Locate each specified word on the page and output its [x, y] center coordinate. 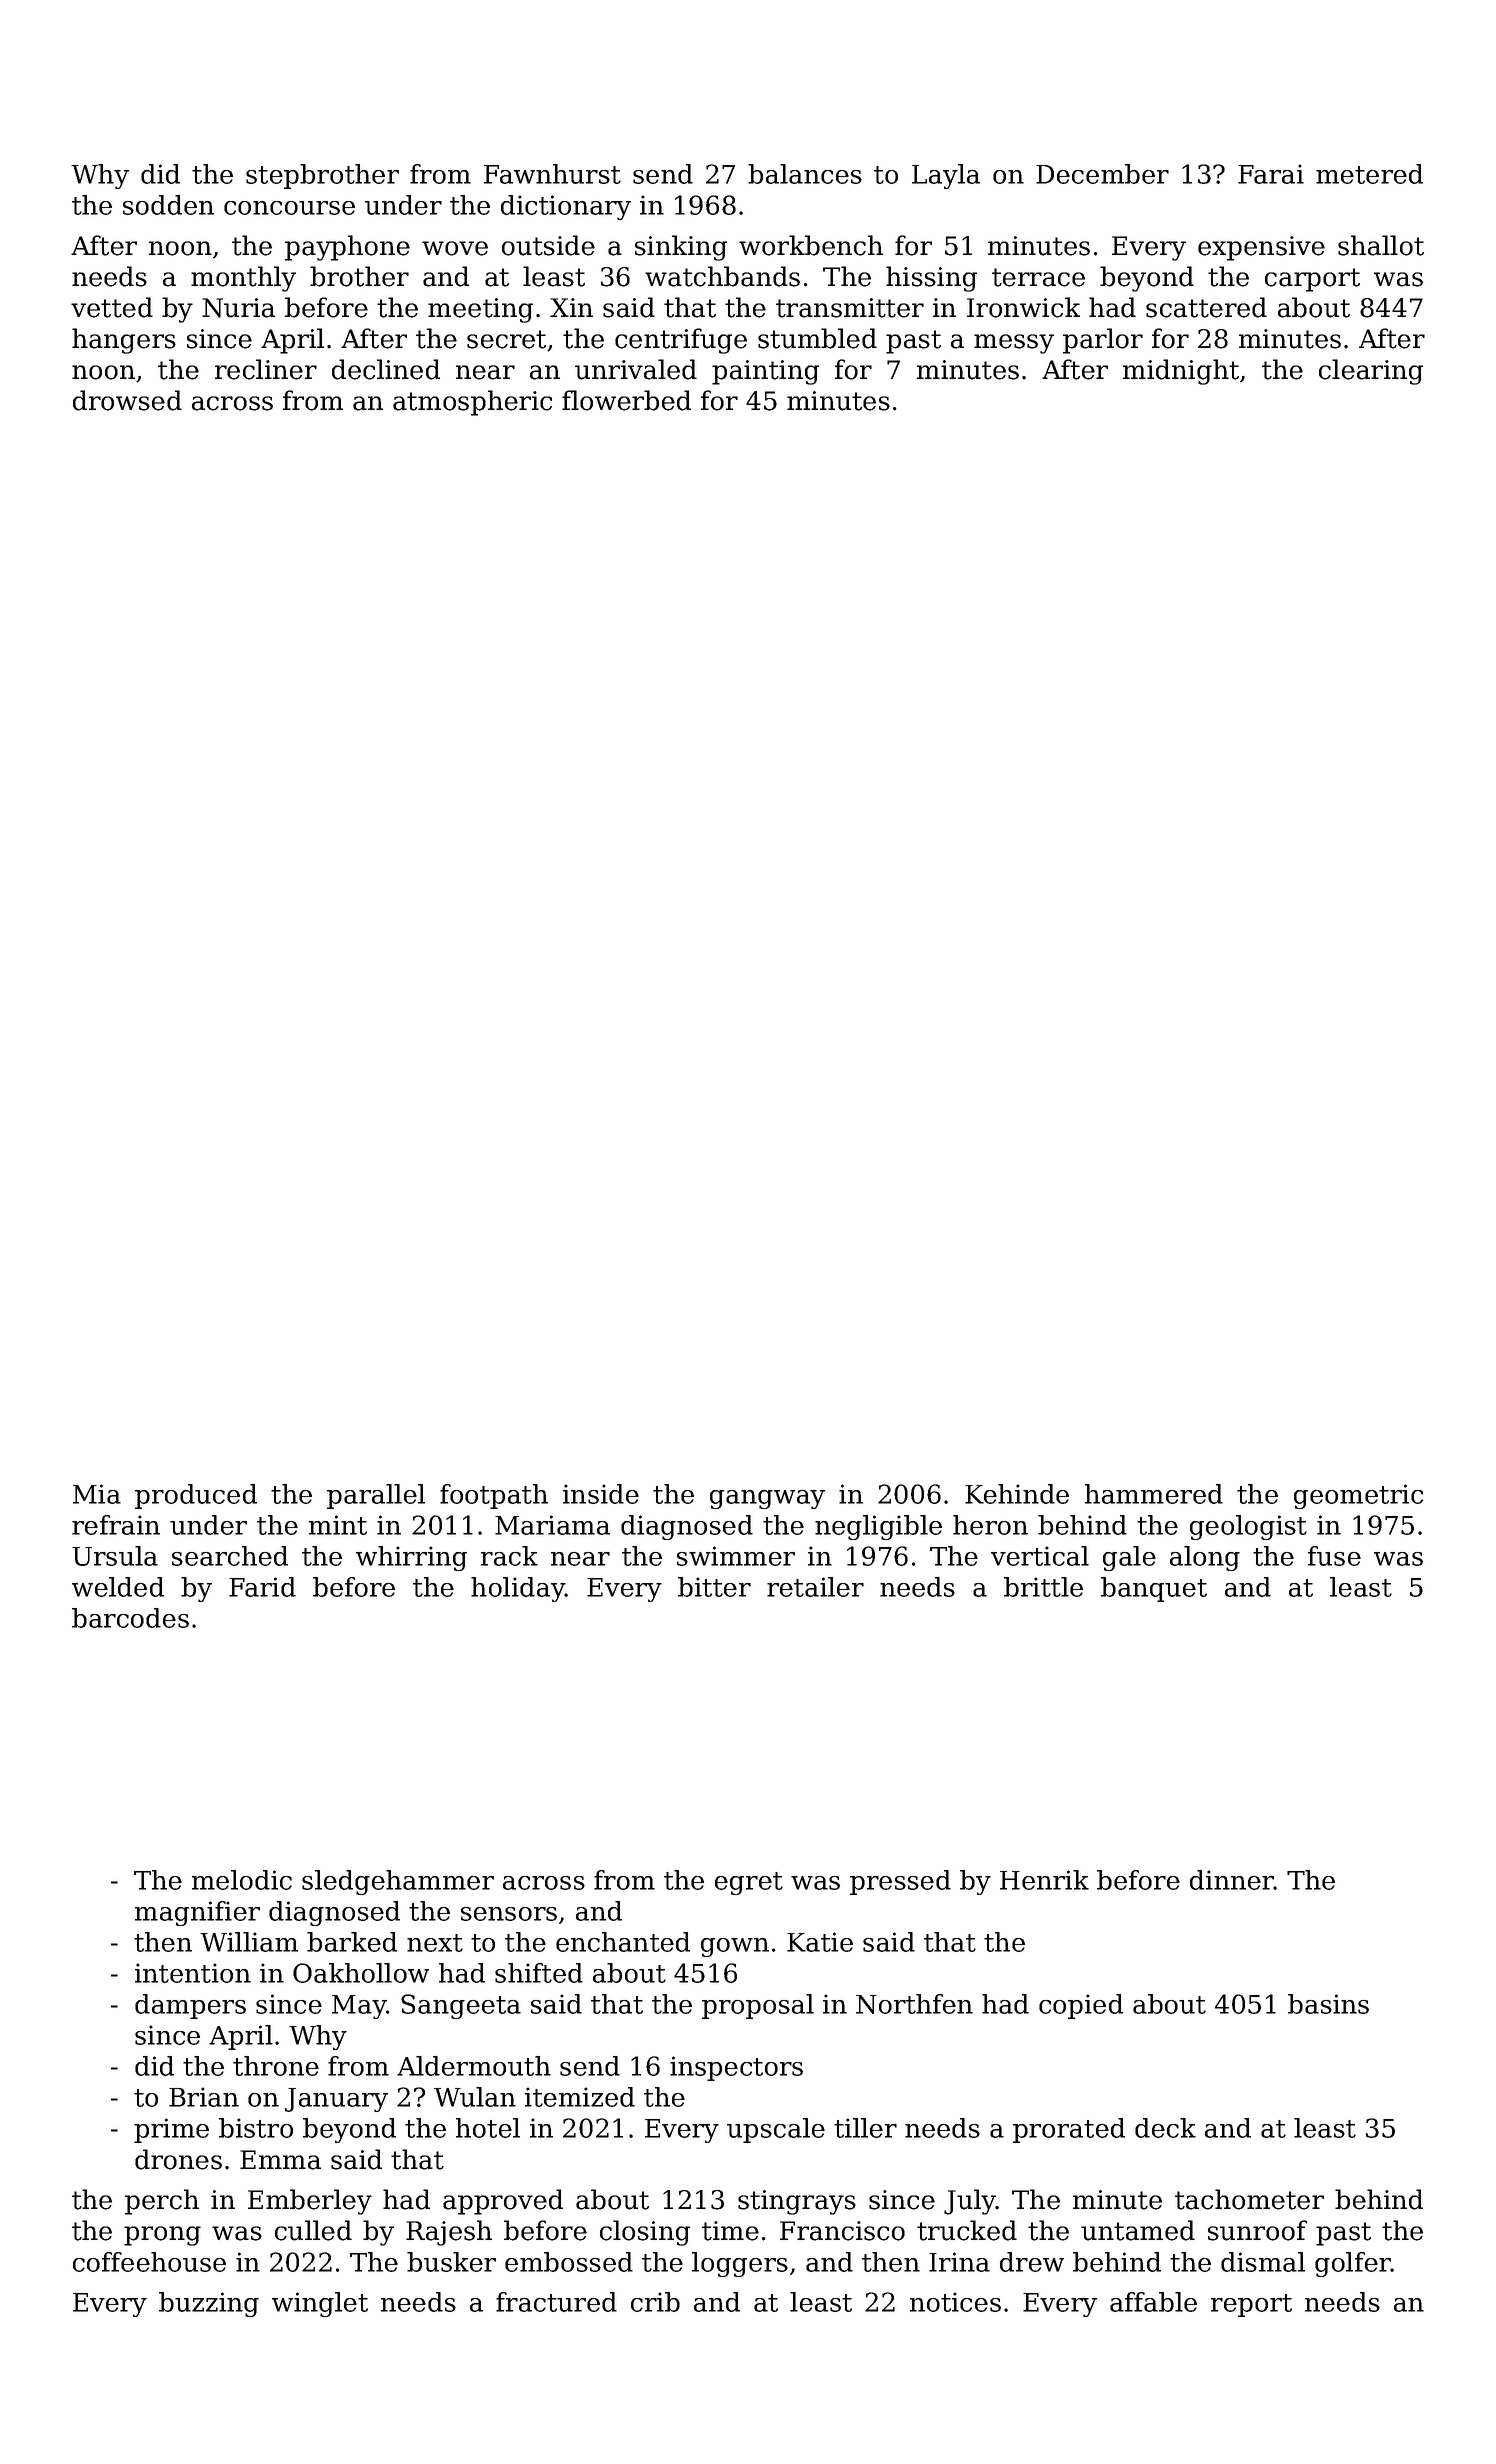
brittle [1043, 1587]
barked [352, 1942]
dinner [1232, 1880]
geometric [1358, 1496]
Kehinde [1017, 1494]
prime [171, 2130]
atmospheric [472, 403]
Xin [571, 307]
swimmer [736, 1556]
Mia [97, 1494]
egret [749, 1883]
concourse [289, 208]
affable [1153, 2302]
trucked [967, 2230]
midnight [1181, 372]
